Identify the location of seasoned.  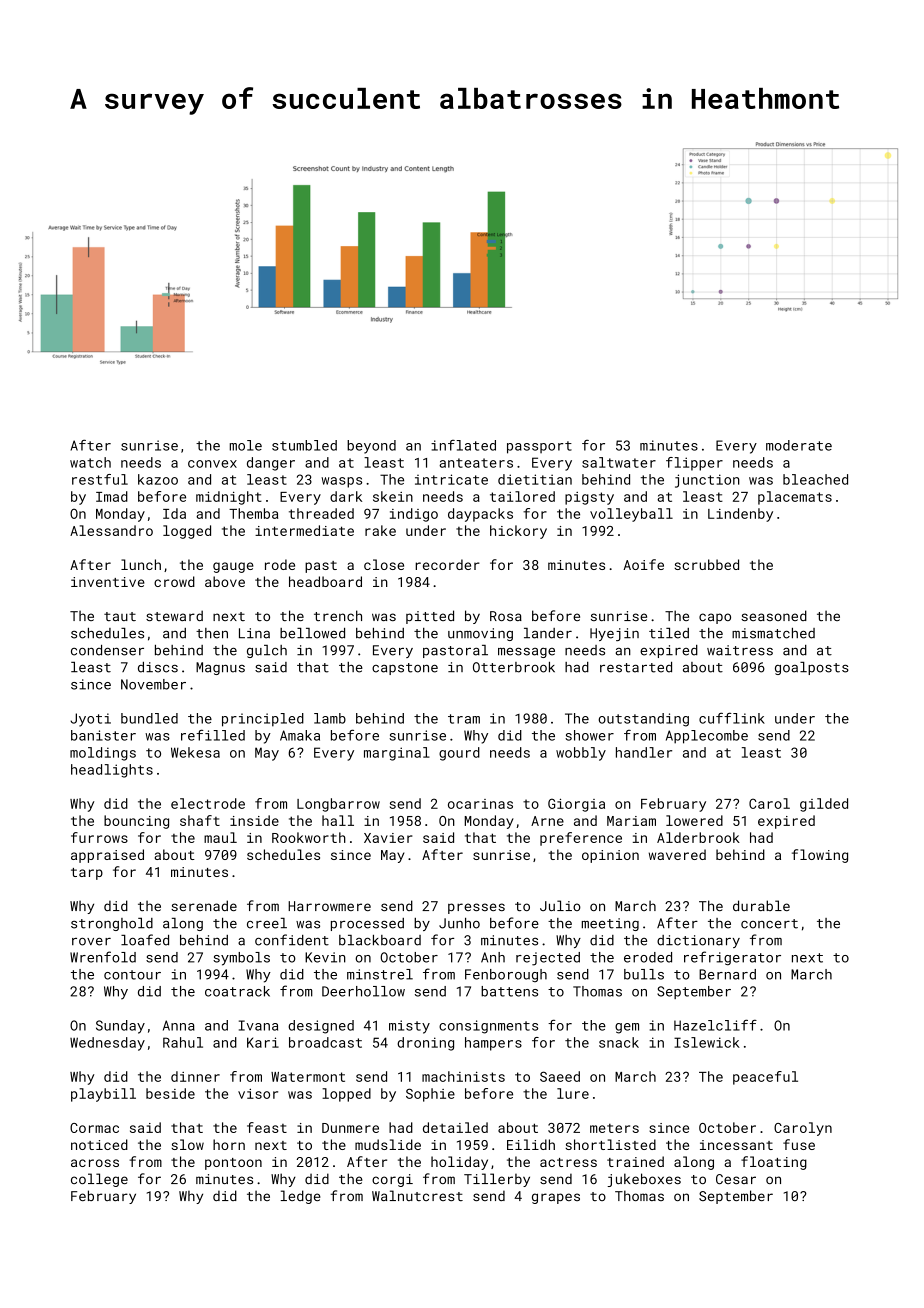
(774, 615).
